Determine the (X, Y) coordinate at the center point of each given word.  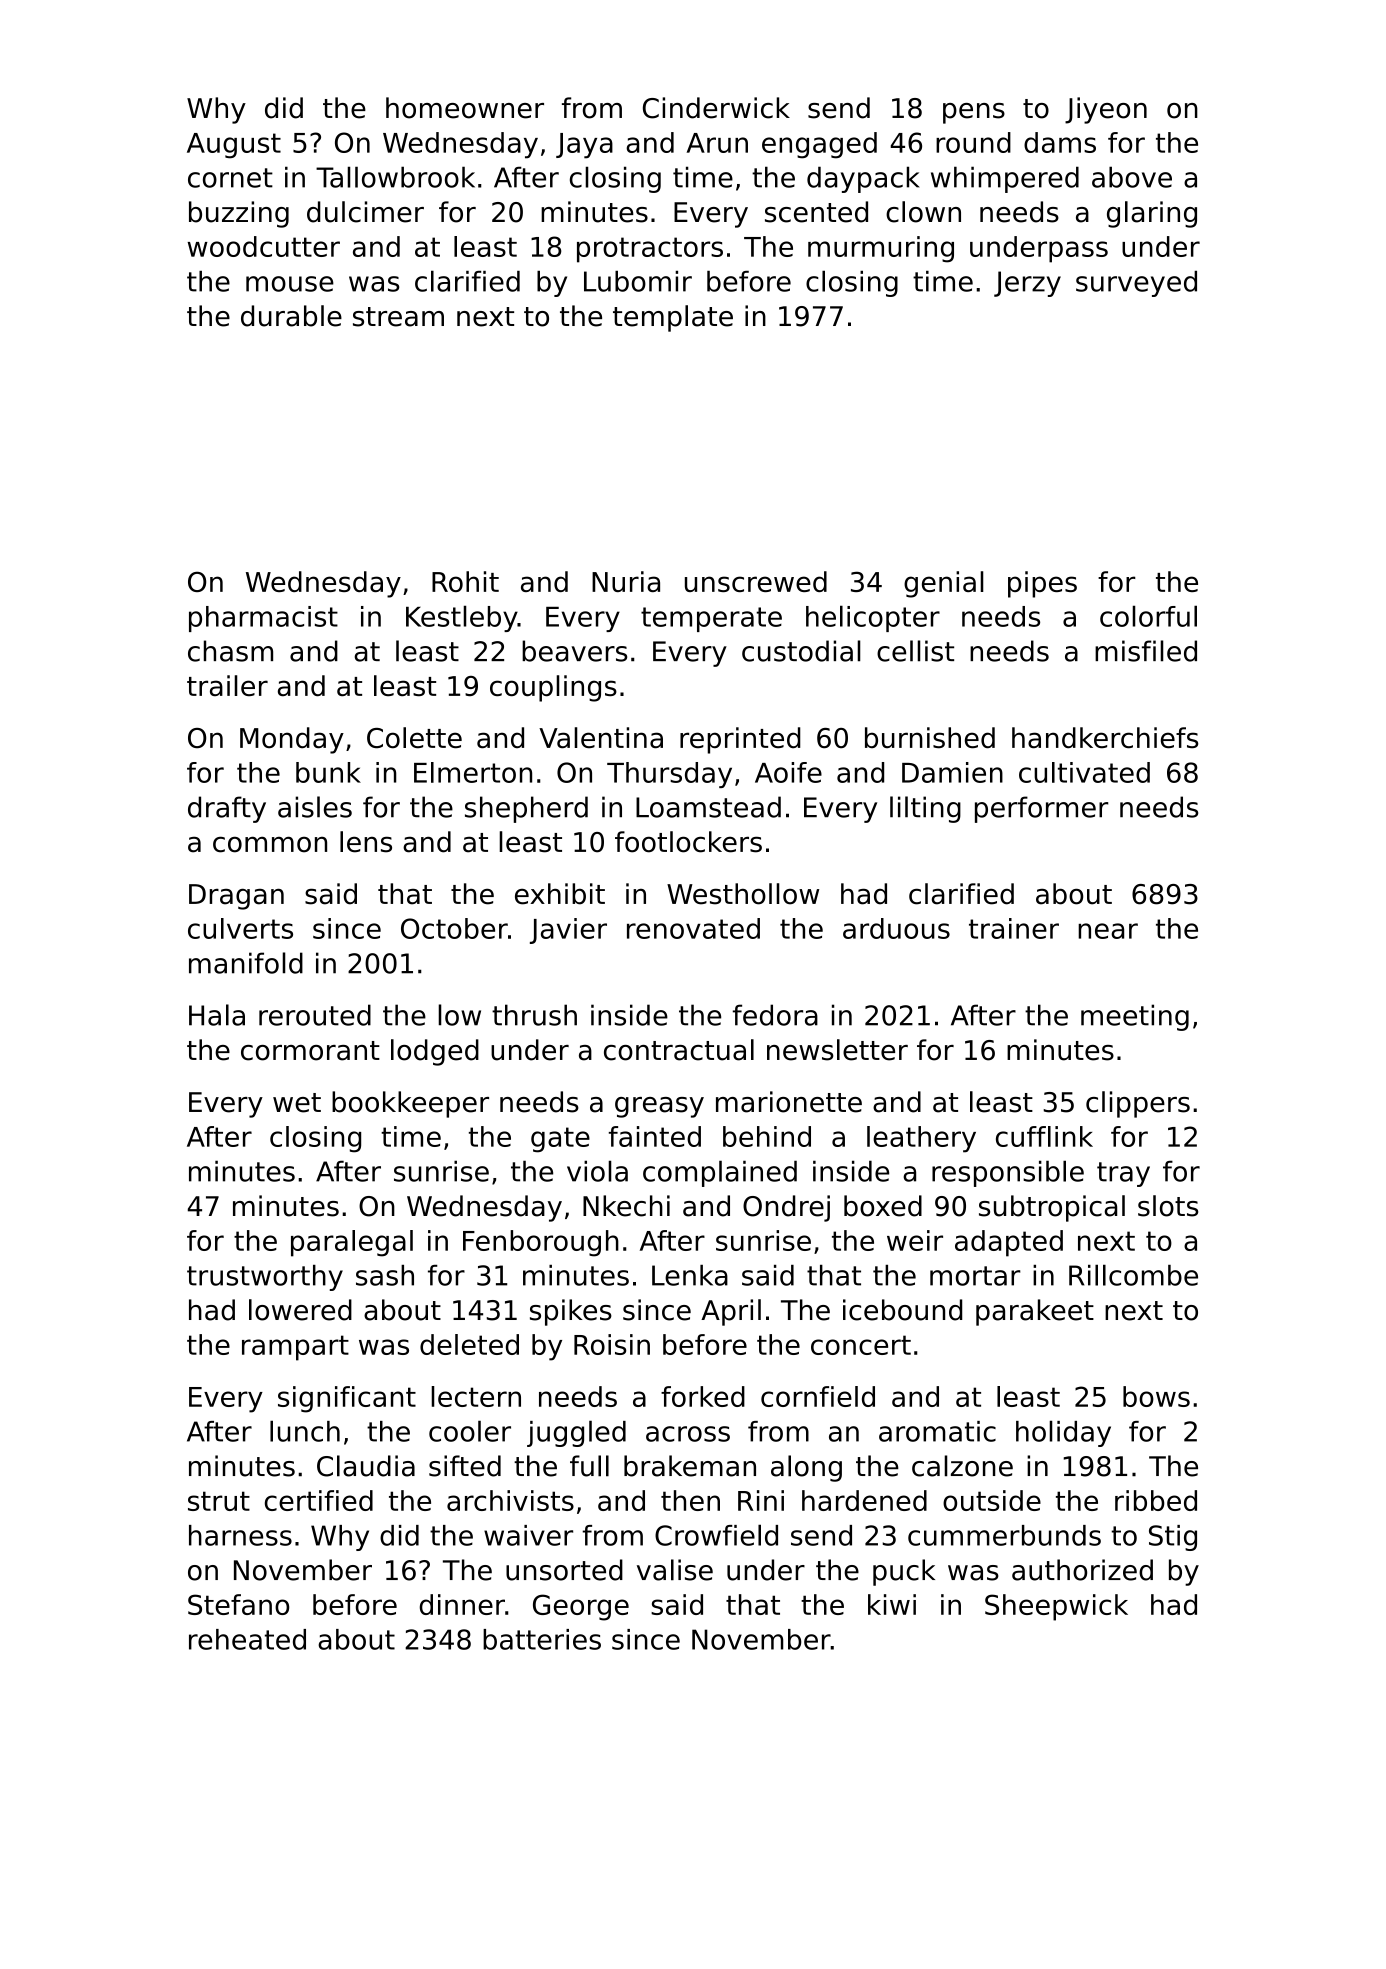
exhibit (560, 894)
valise (675, 1570)
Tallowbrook (395, 177)
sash (385, 1275)
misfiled (1146, 651)
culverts (240, 928)
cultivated (1084, 772)
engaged (819, 145)
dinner (462, 1604)
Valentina (601, 738)
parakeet (1035, 1312)
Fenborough (541, 1243)
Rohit (465, 581)
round (973, 142)
